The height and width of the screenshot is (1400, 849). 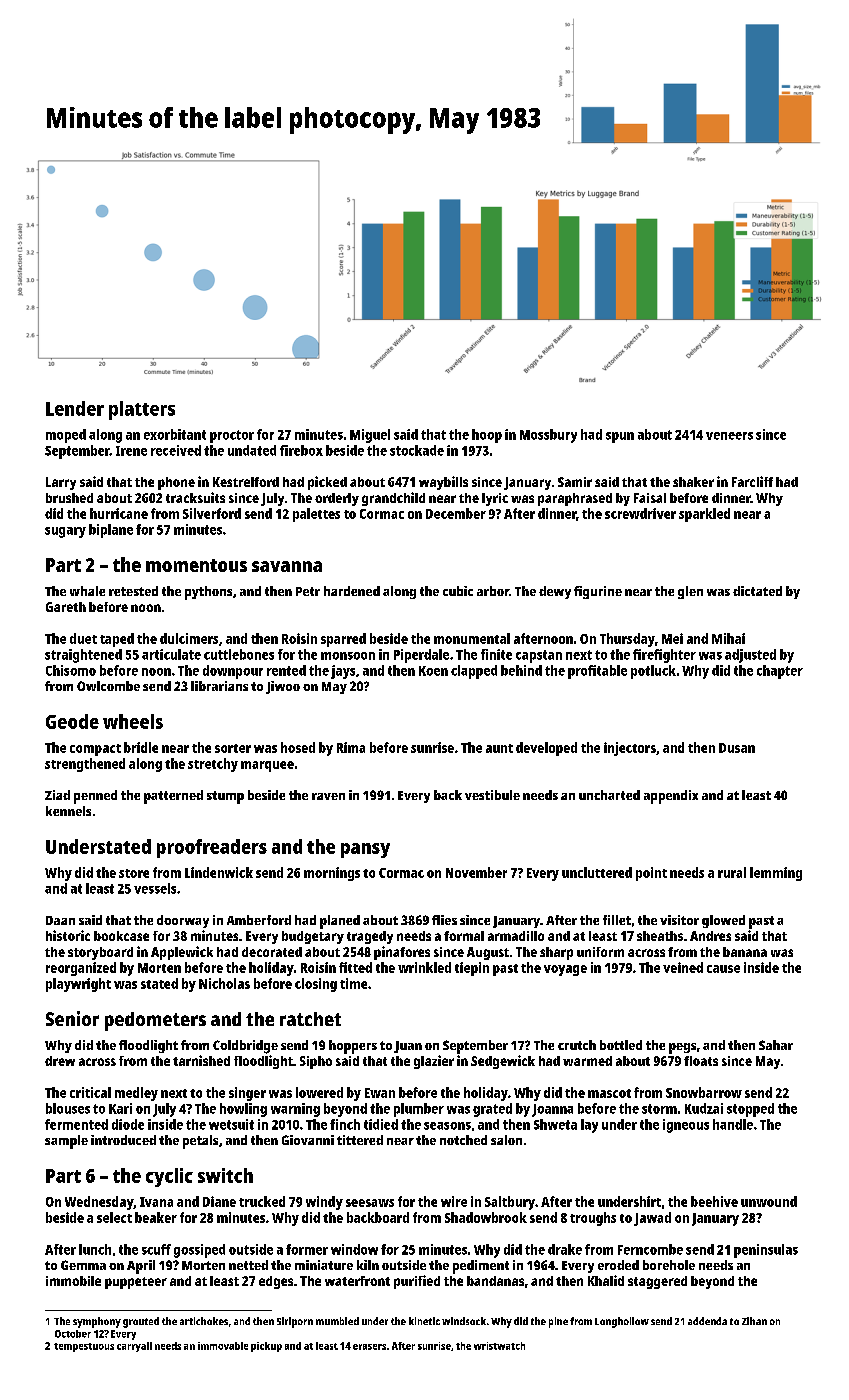 I want to click on blouses, so click(x=68, y=1108).
